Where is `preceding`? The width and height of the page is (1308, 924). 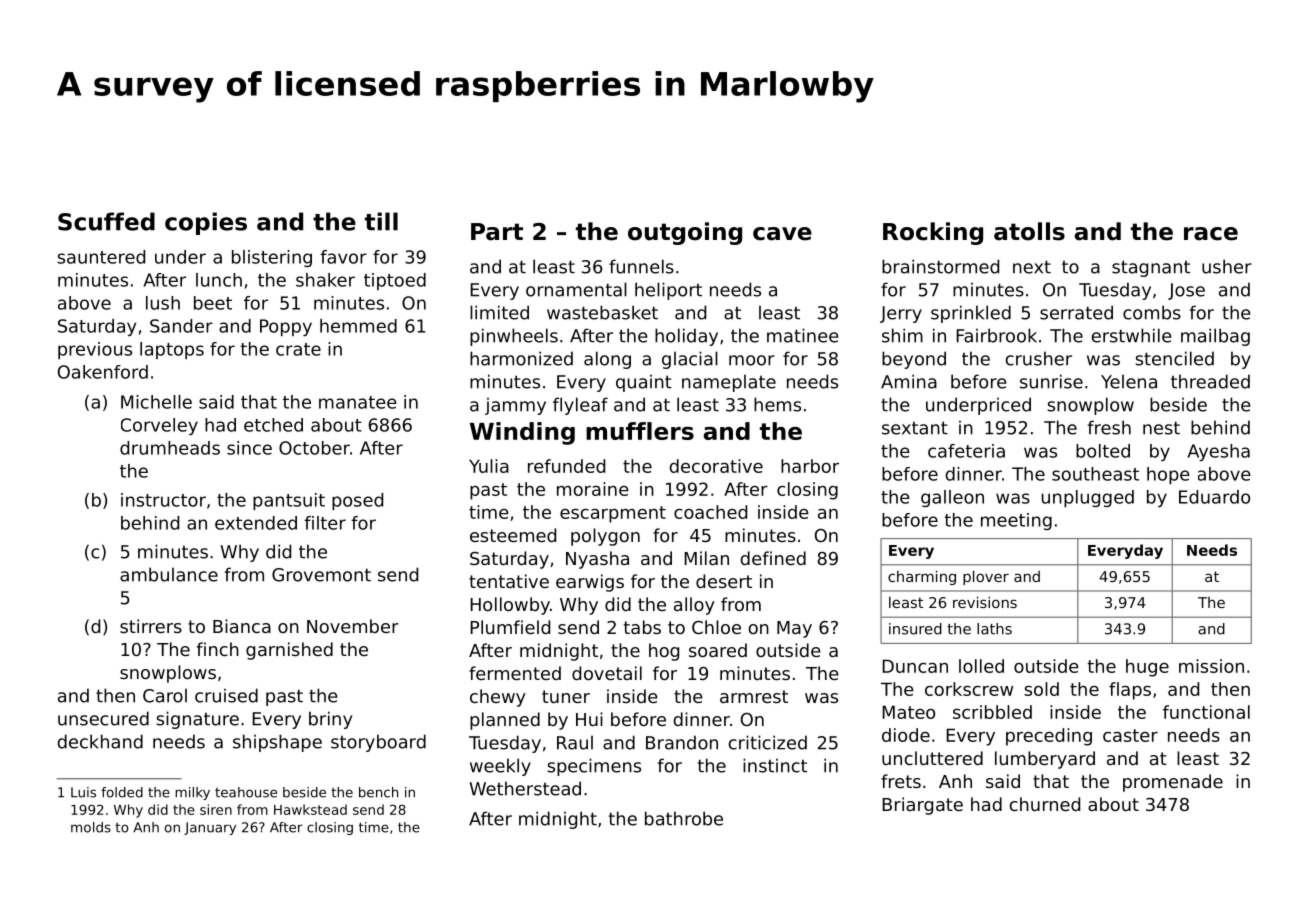
preceding is located at coordinates (1049, 737).
